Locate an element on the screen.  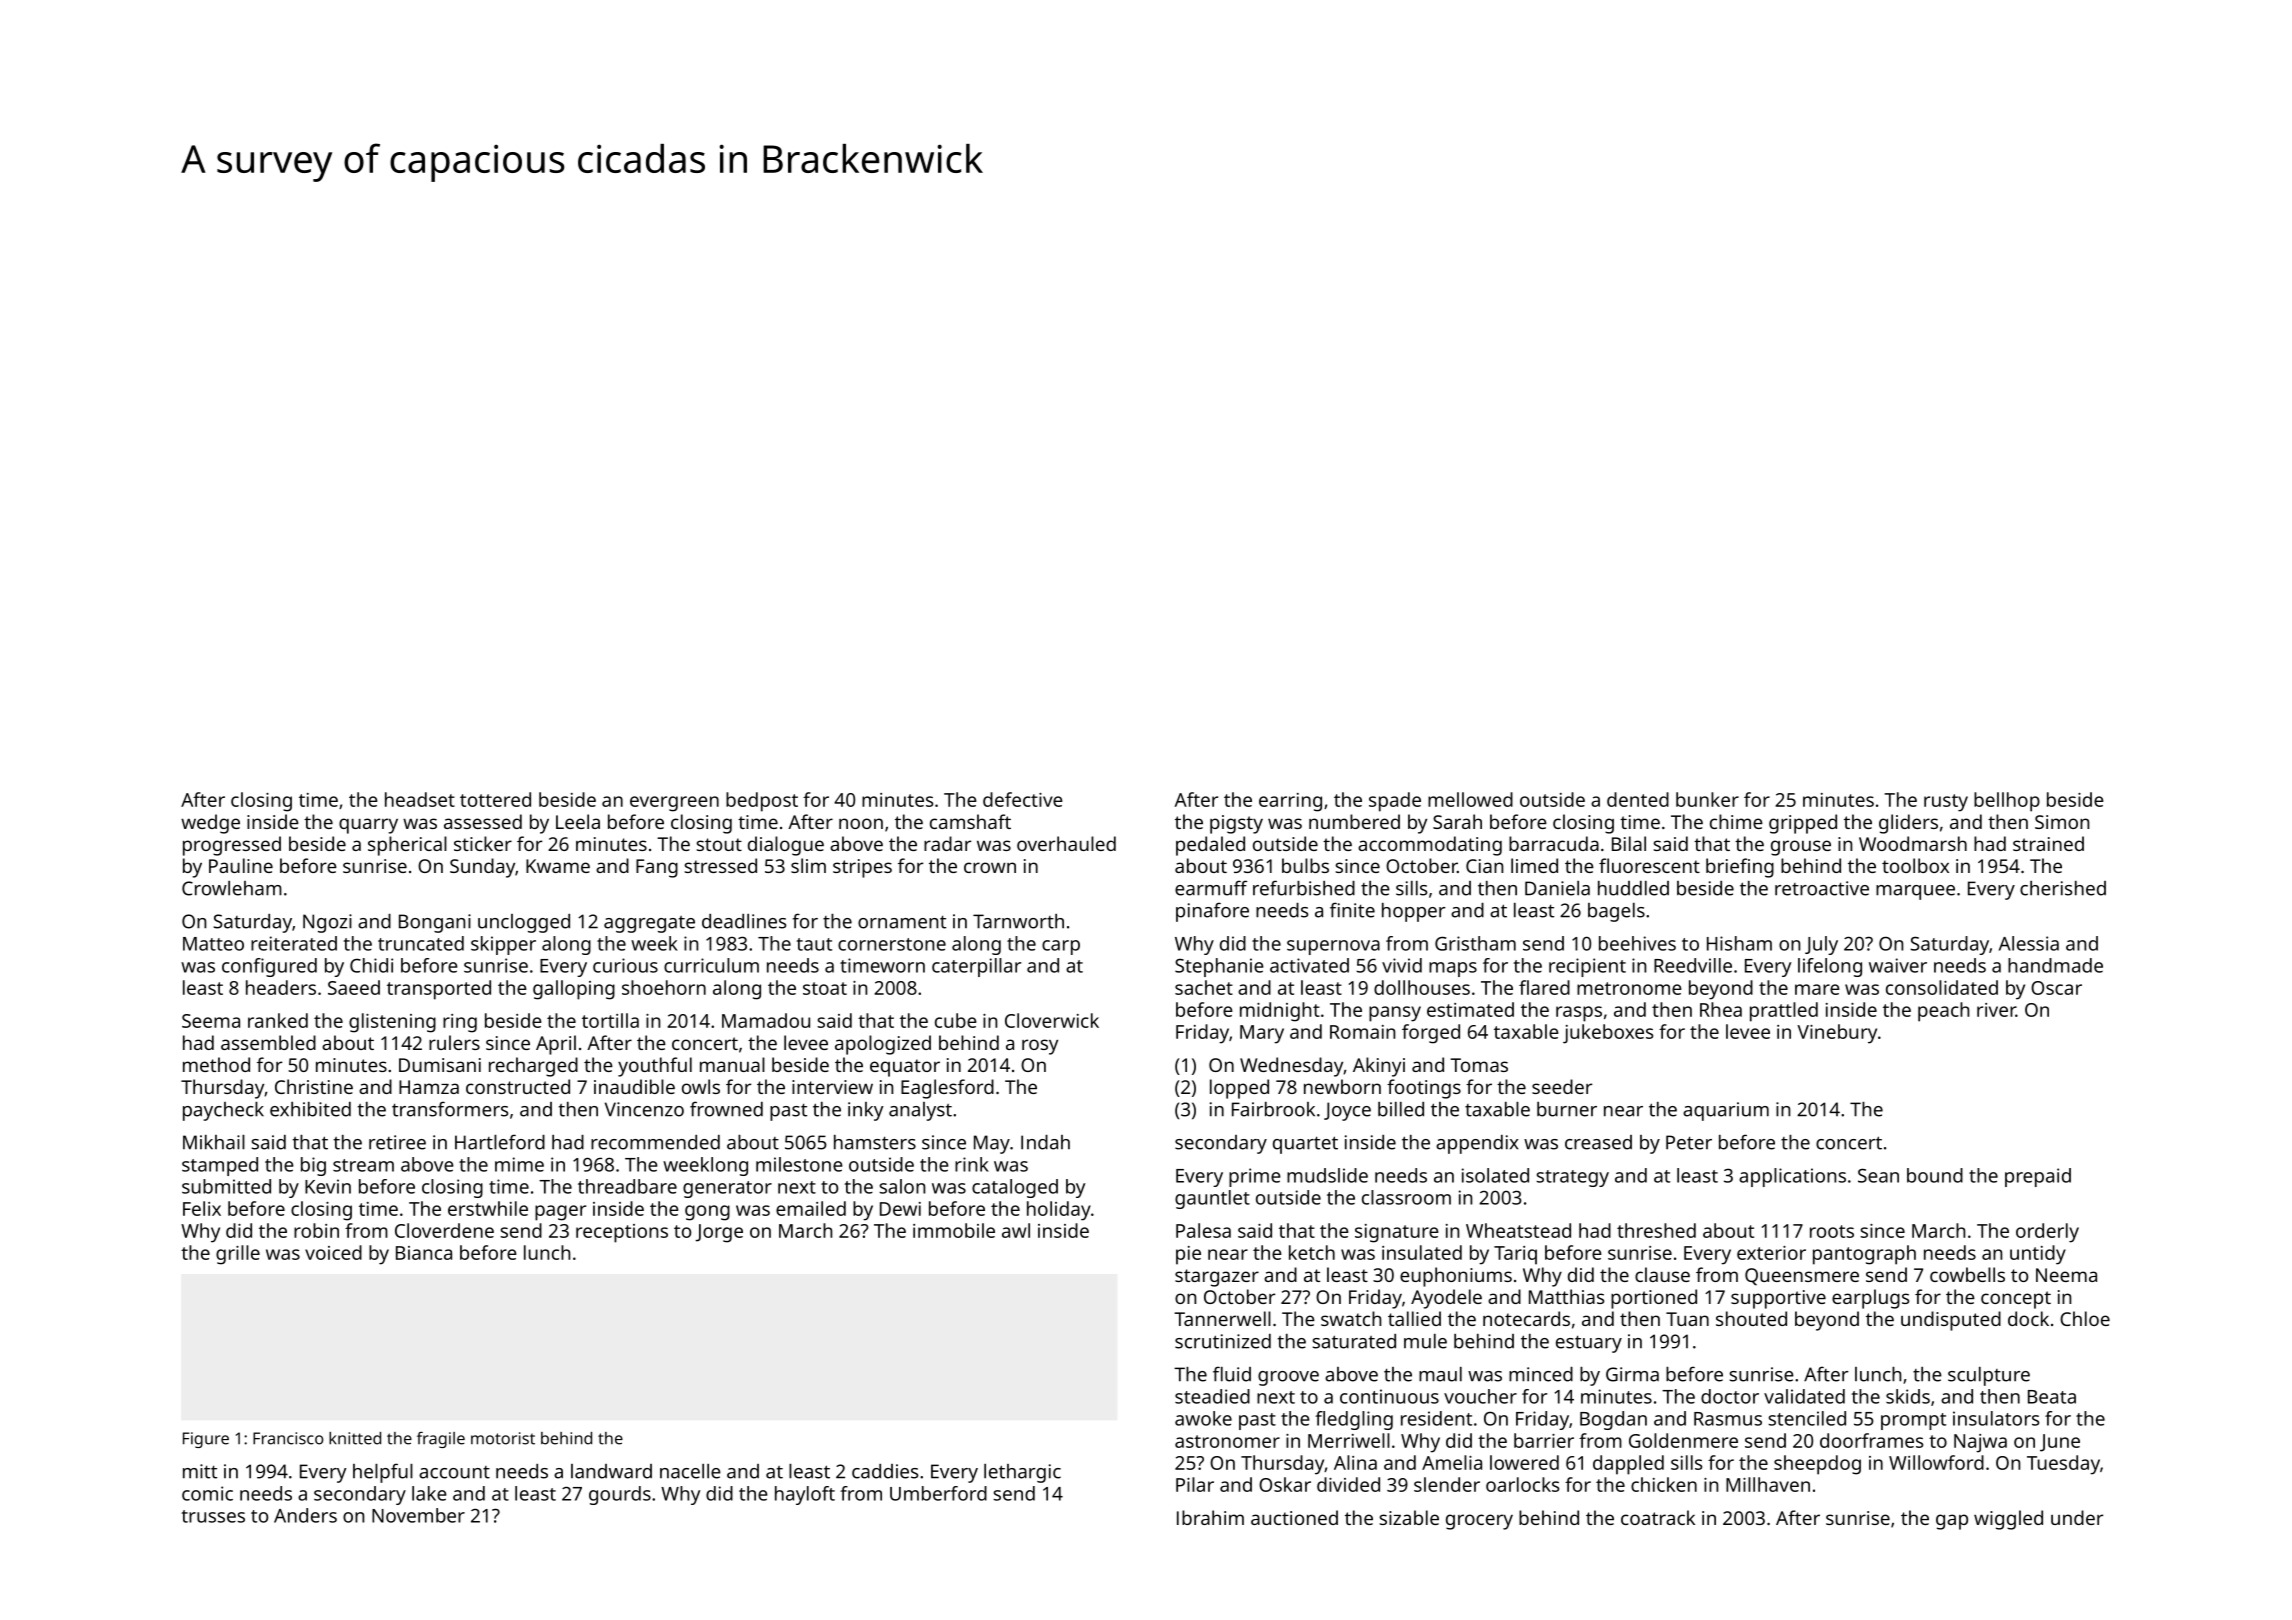
November is located at coordinates (418, 1515).
